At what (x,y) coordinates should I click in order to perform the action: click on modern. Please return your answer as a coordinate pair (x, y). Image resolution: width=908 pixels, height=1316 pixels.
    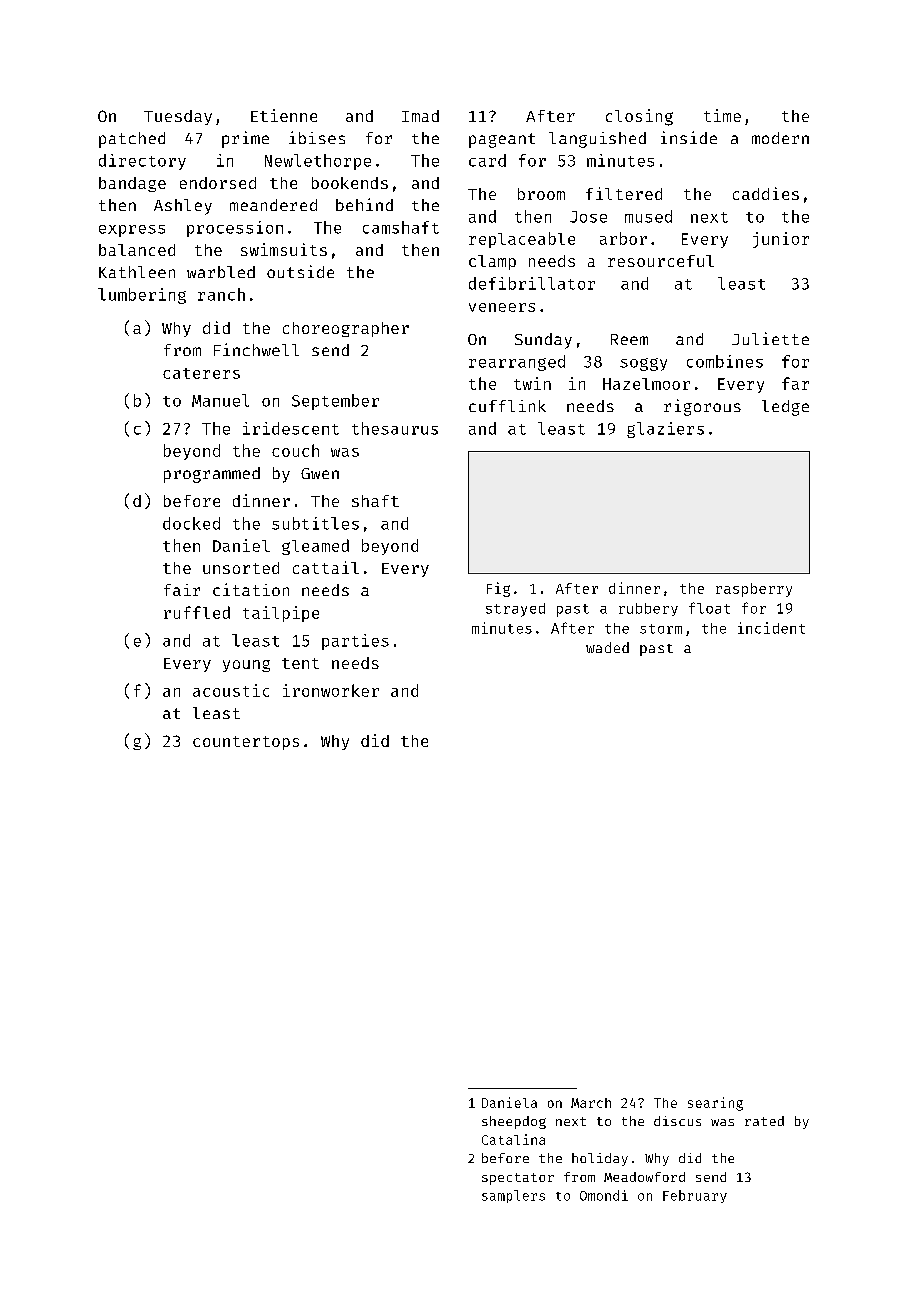
    Looking at the image, I should click on (780, 138).
